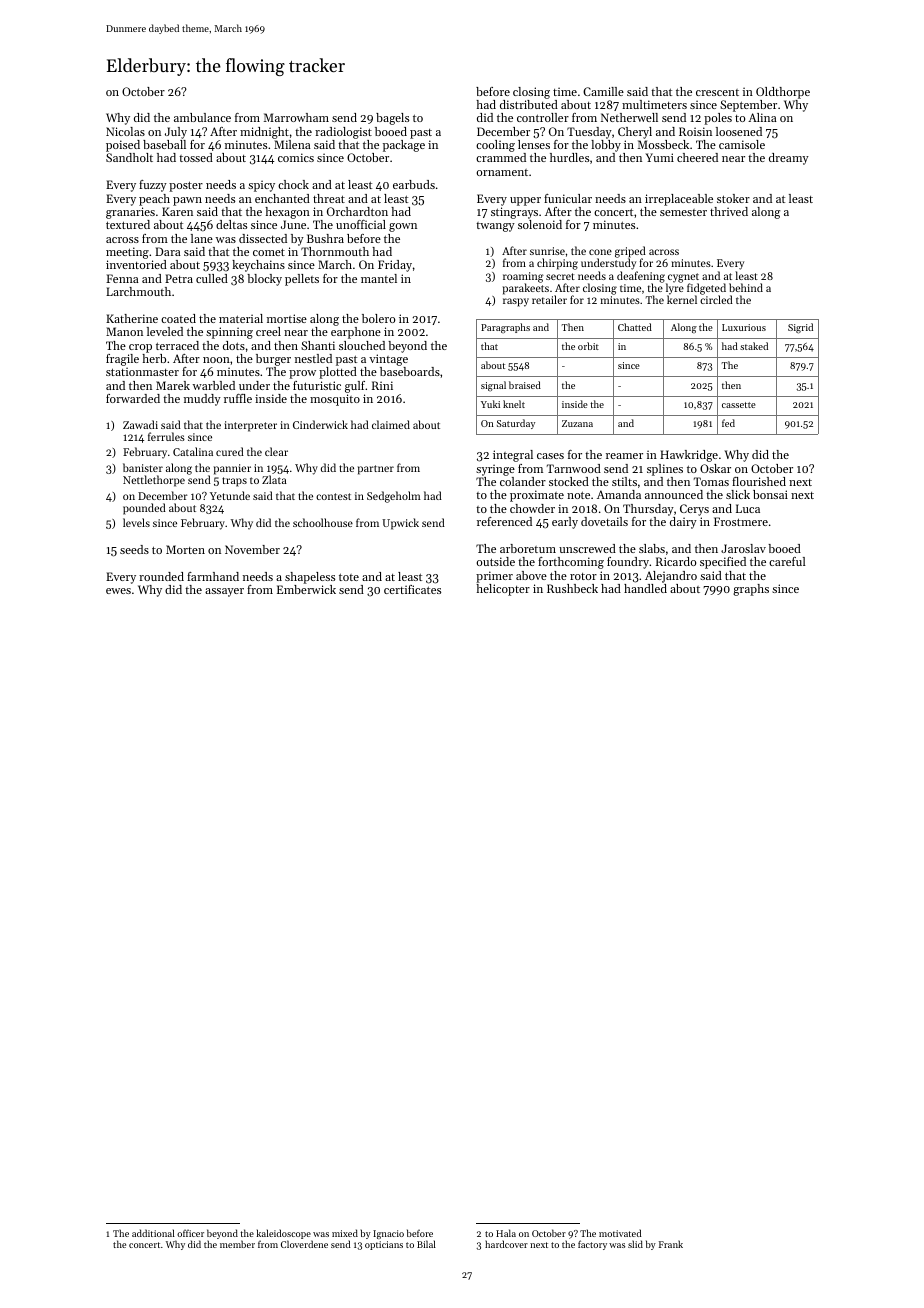 The height and width of the screenshot is (1308, 924). What do you see at coordinates (723, 563) in the screenshot?
I see `specified` at bounding box center [723, 563].
